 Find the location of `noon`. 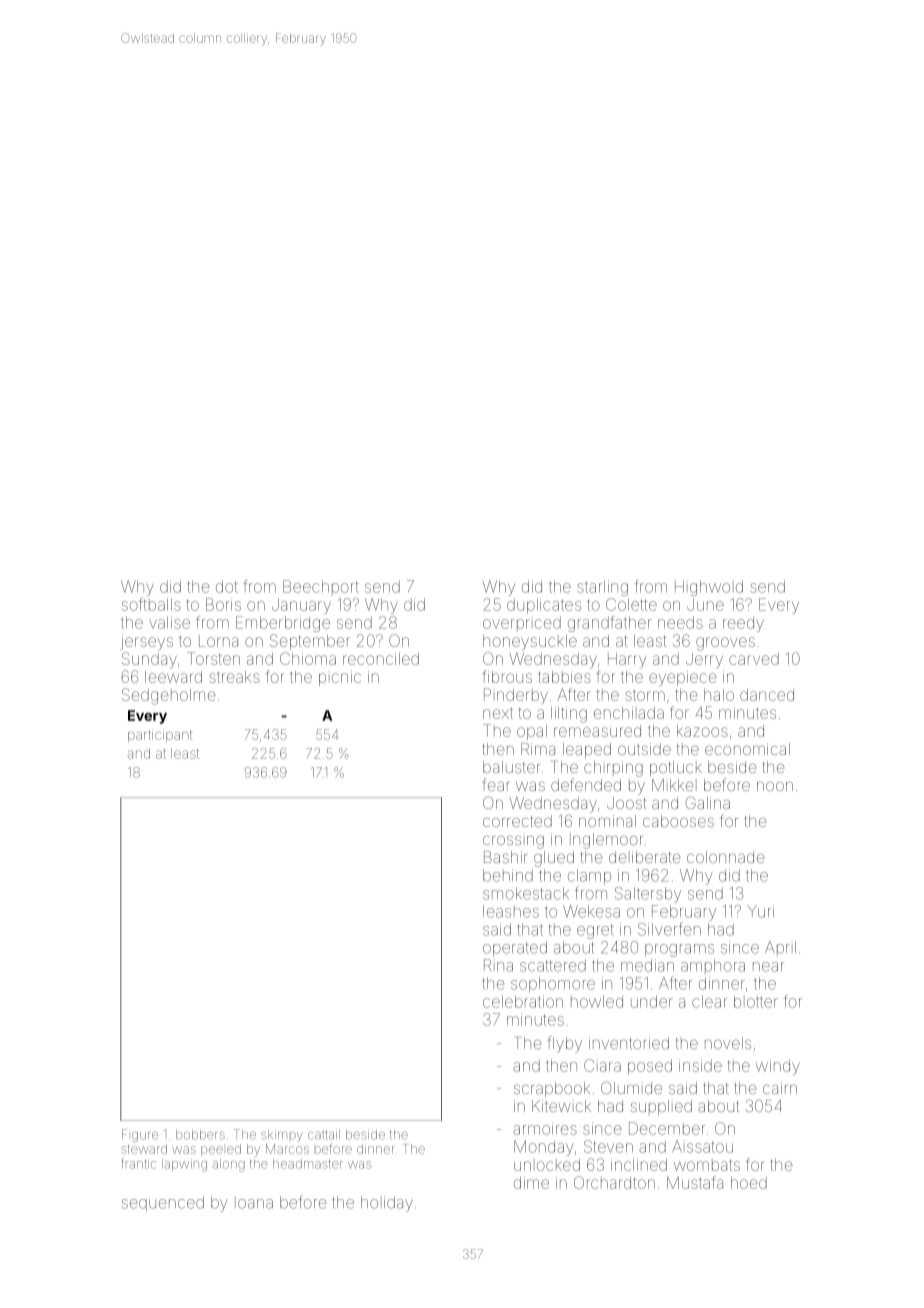

noon is located at coordinates (775, 786).
